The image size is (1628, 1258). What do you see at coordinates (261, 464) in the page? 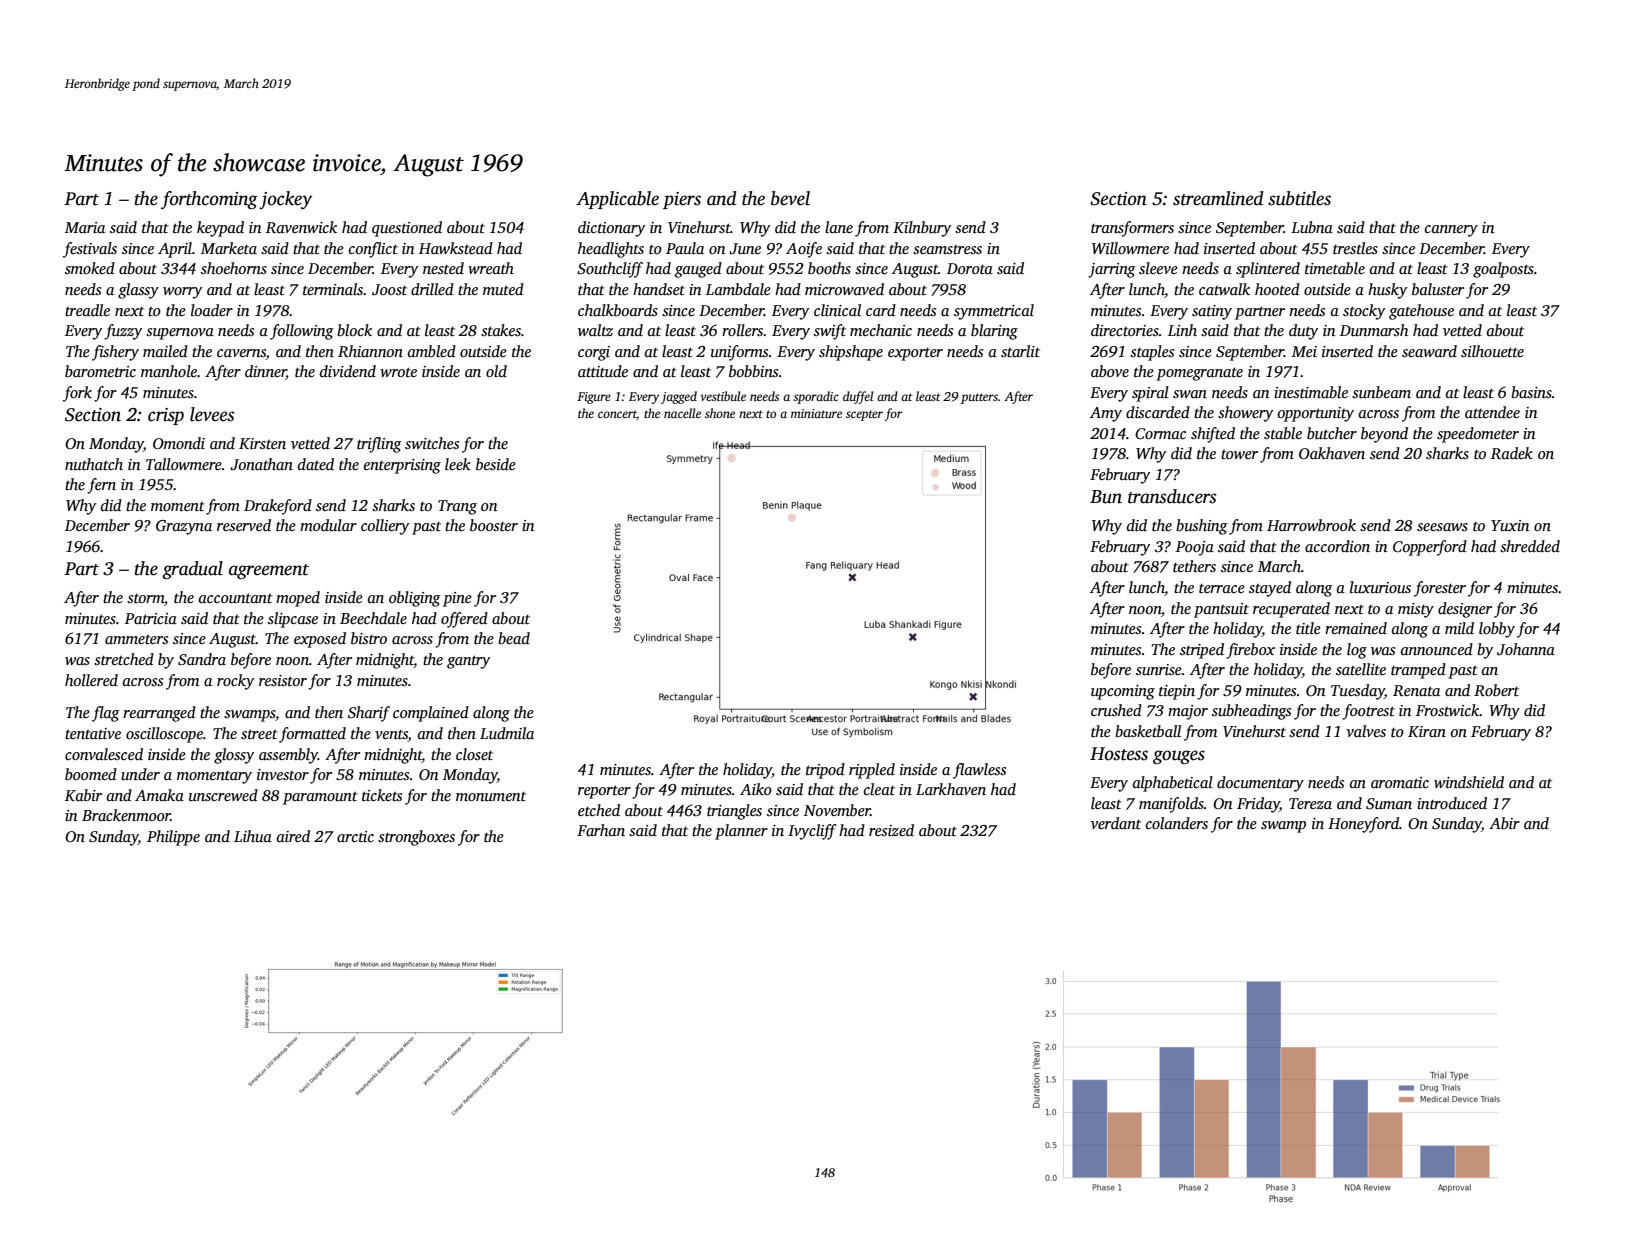
I see `Jonathan` at bounding box center [261, 464].
